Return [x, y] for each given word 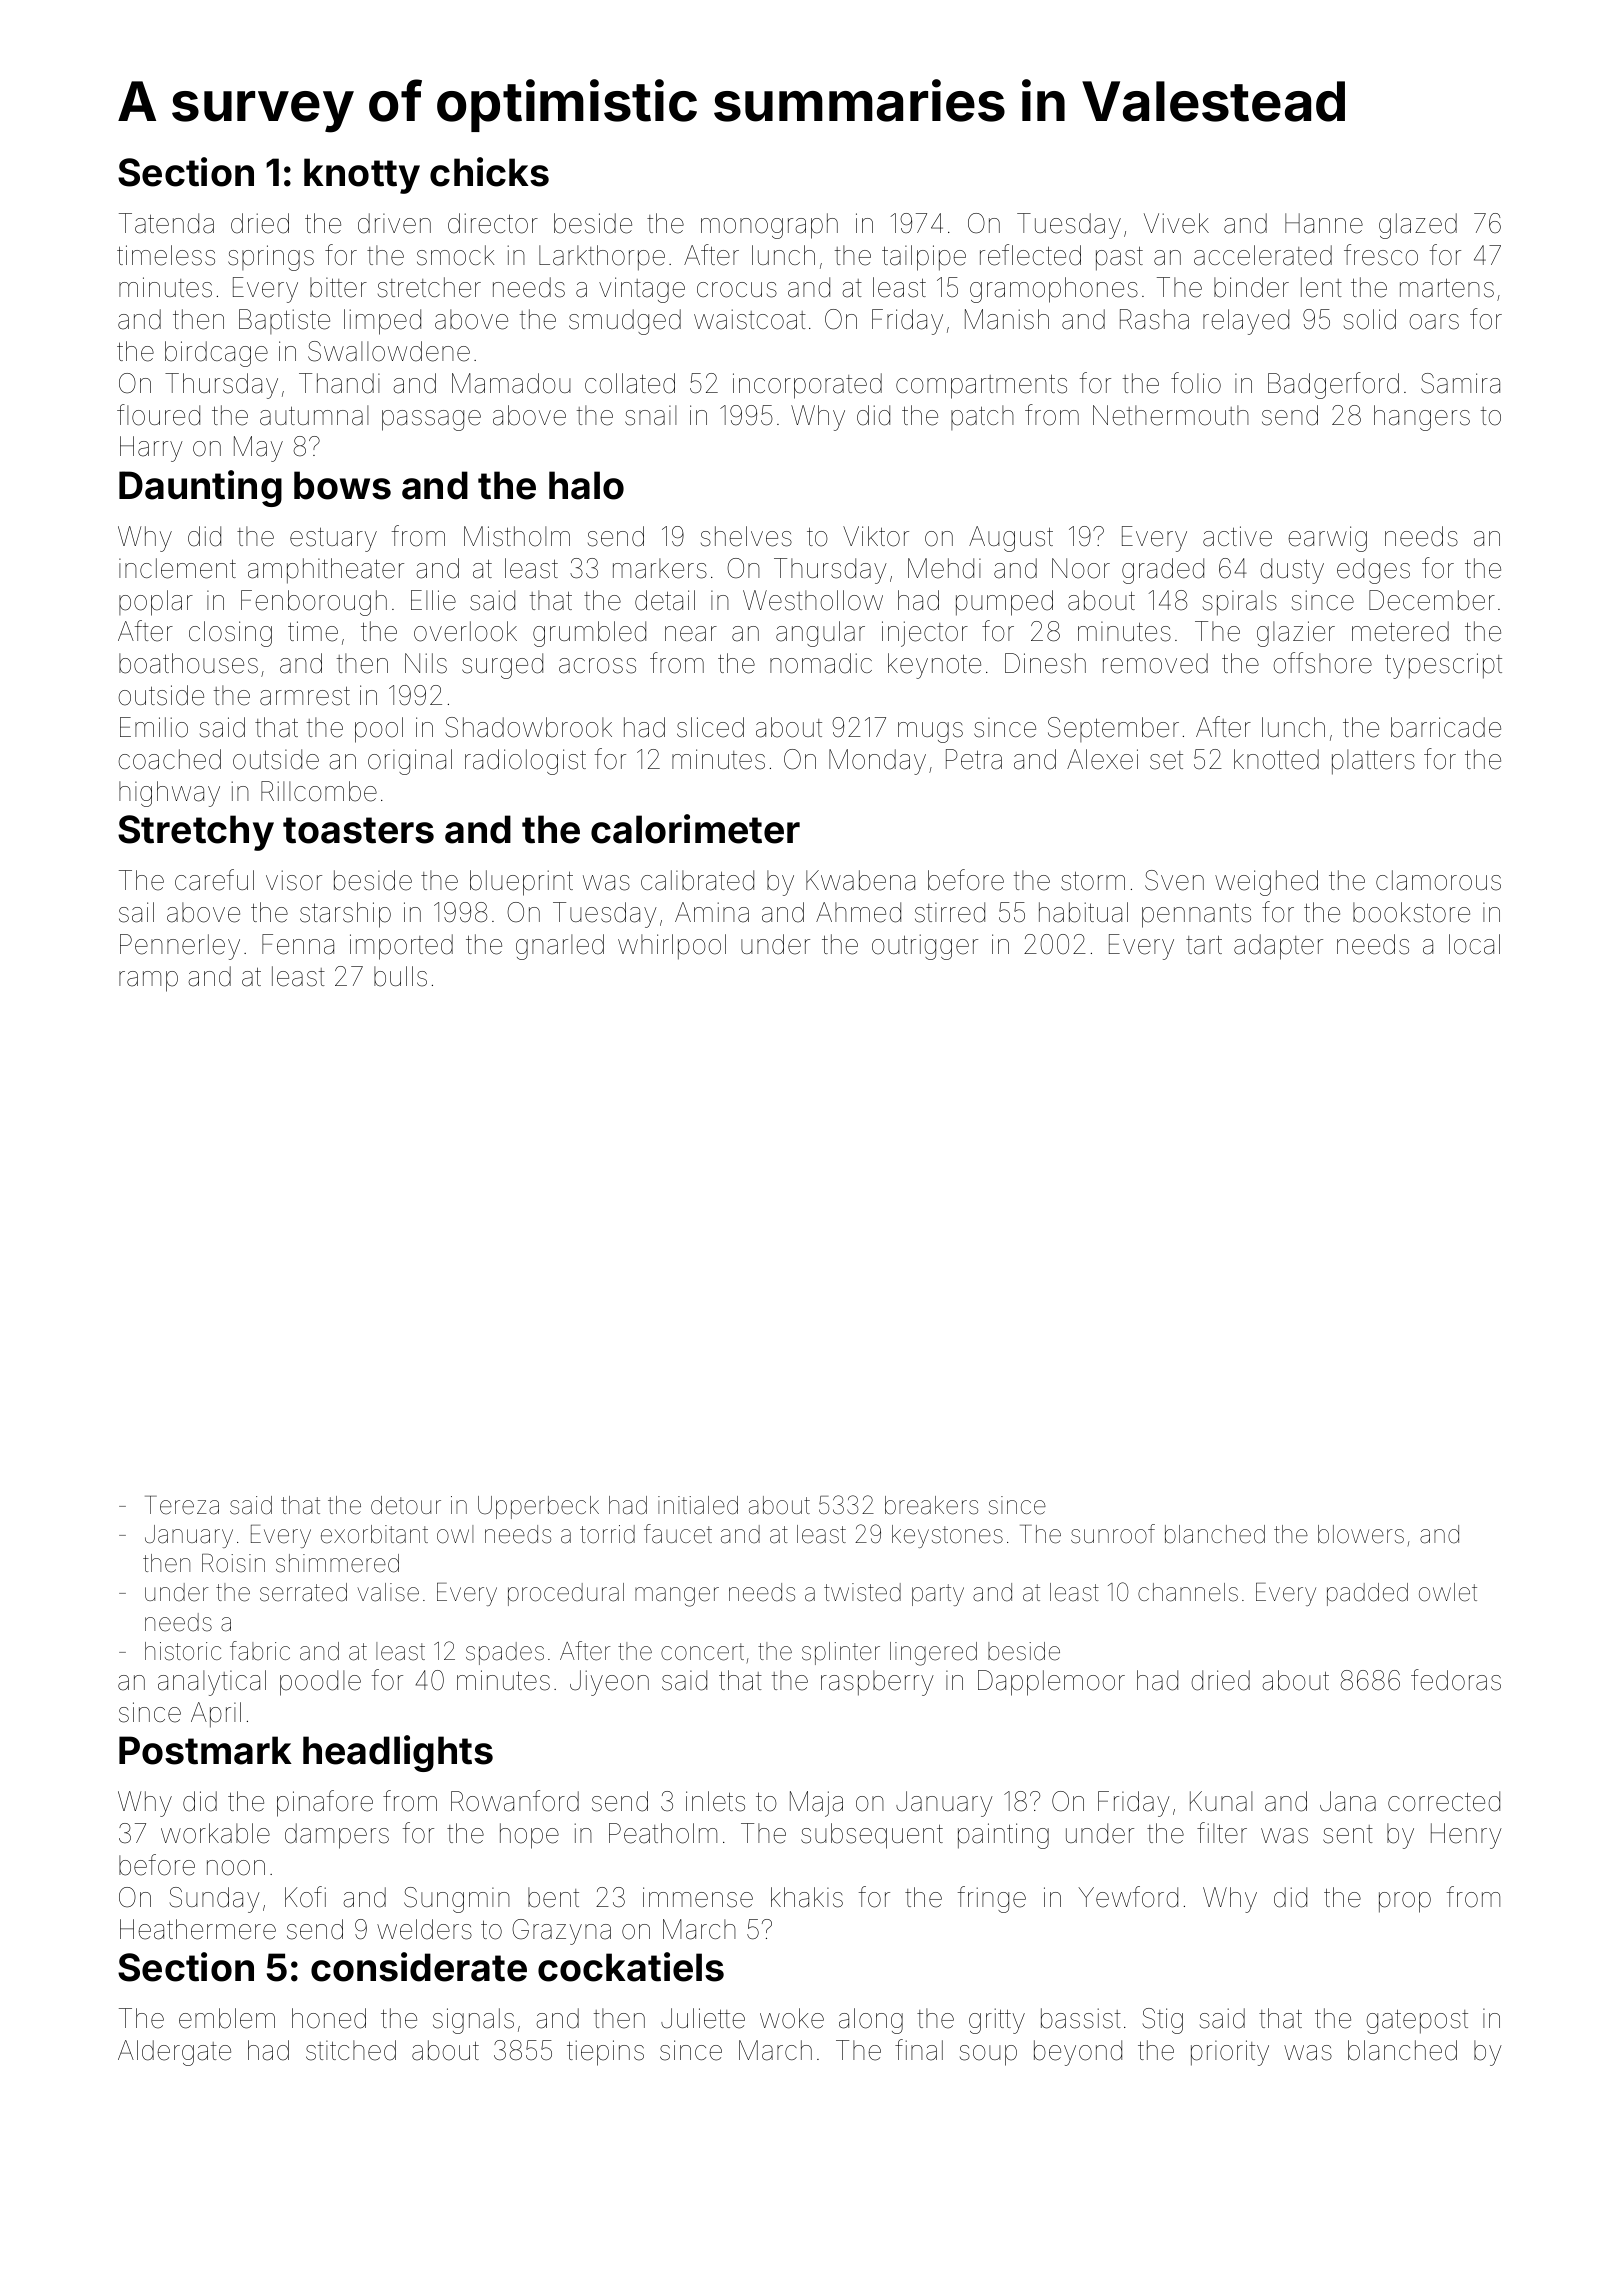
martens [1447, 288]
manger [677, 1597]
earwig [1327, 539]
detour [406, 1505]
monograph [769, 226]
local [1474, 944]
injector [925, 634]
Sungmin [457, 1900]
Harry [151, 449]
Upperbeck [538, 1507]
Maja [816, 1804]
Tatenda [166, 223]
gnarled [560, 947]
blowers [1361, 1534]
